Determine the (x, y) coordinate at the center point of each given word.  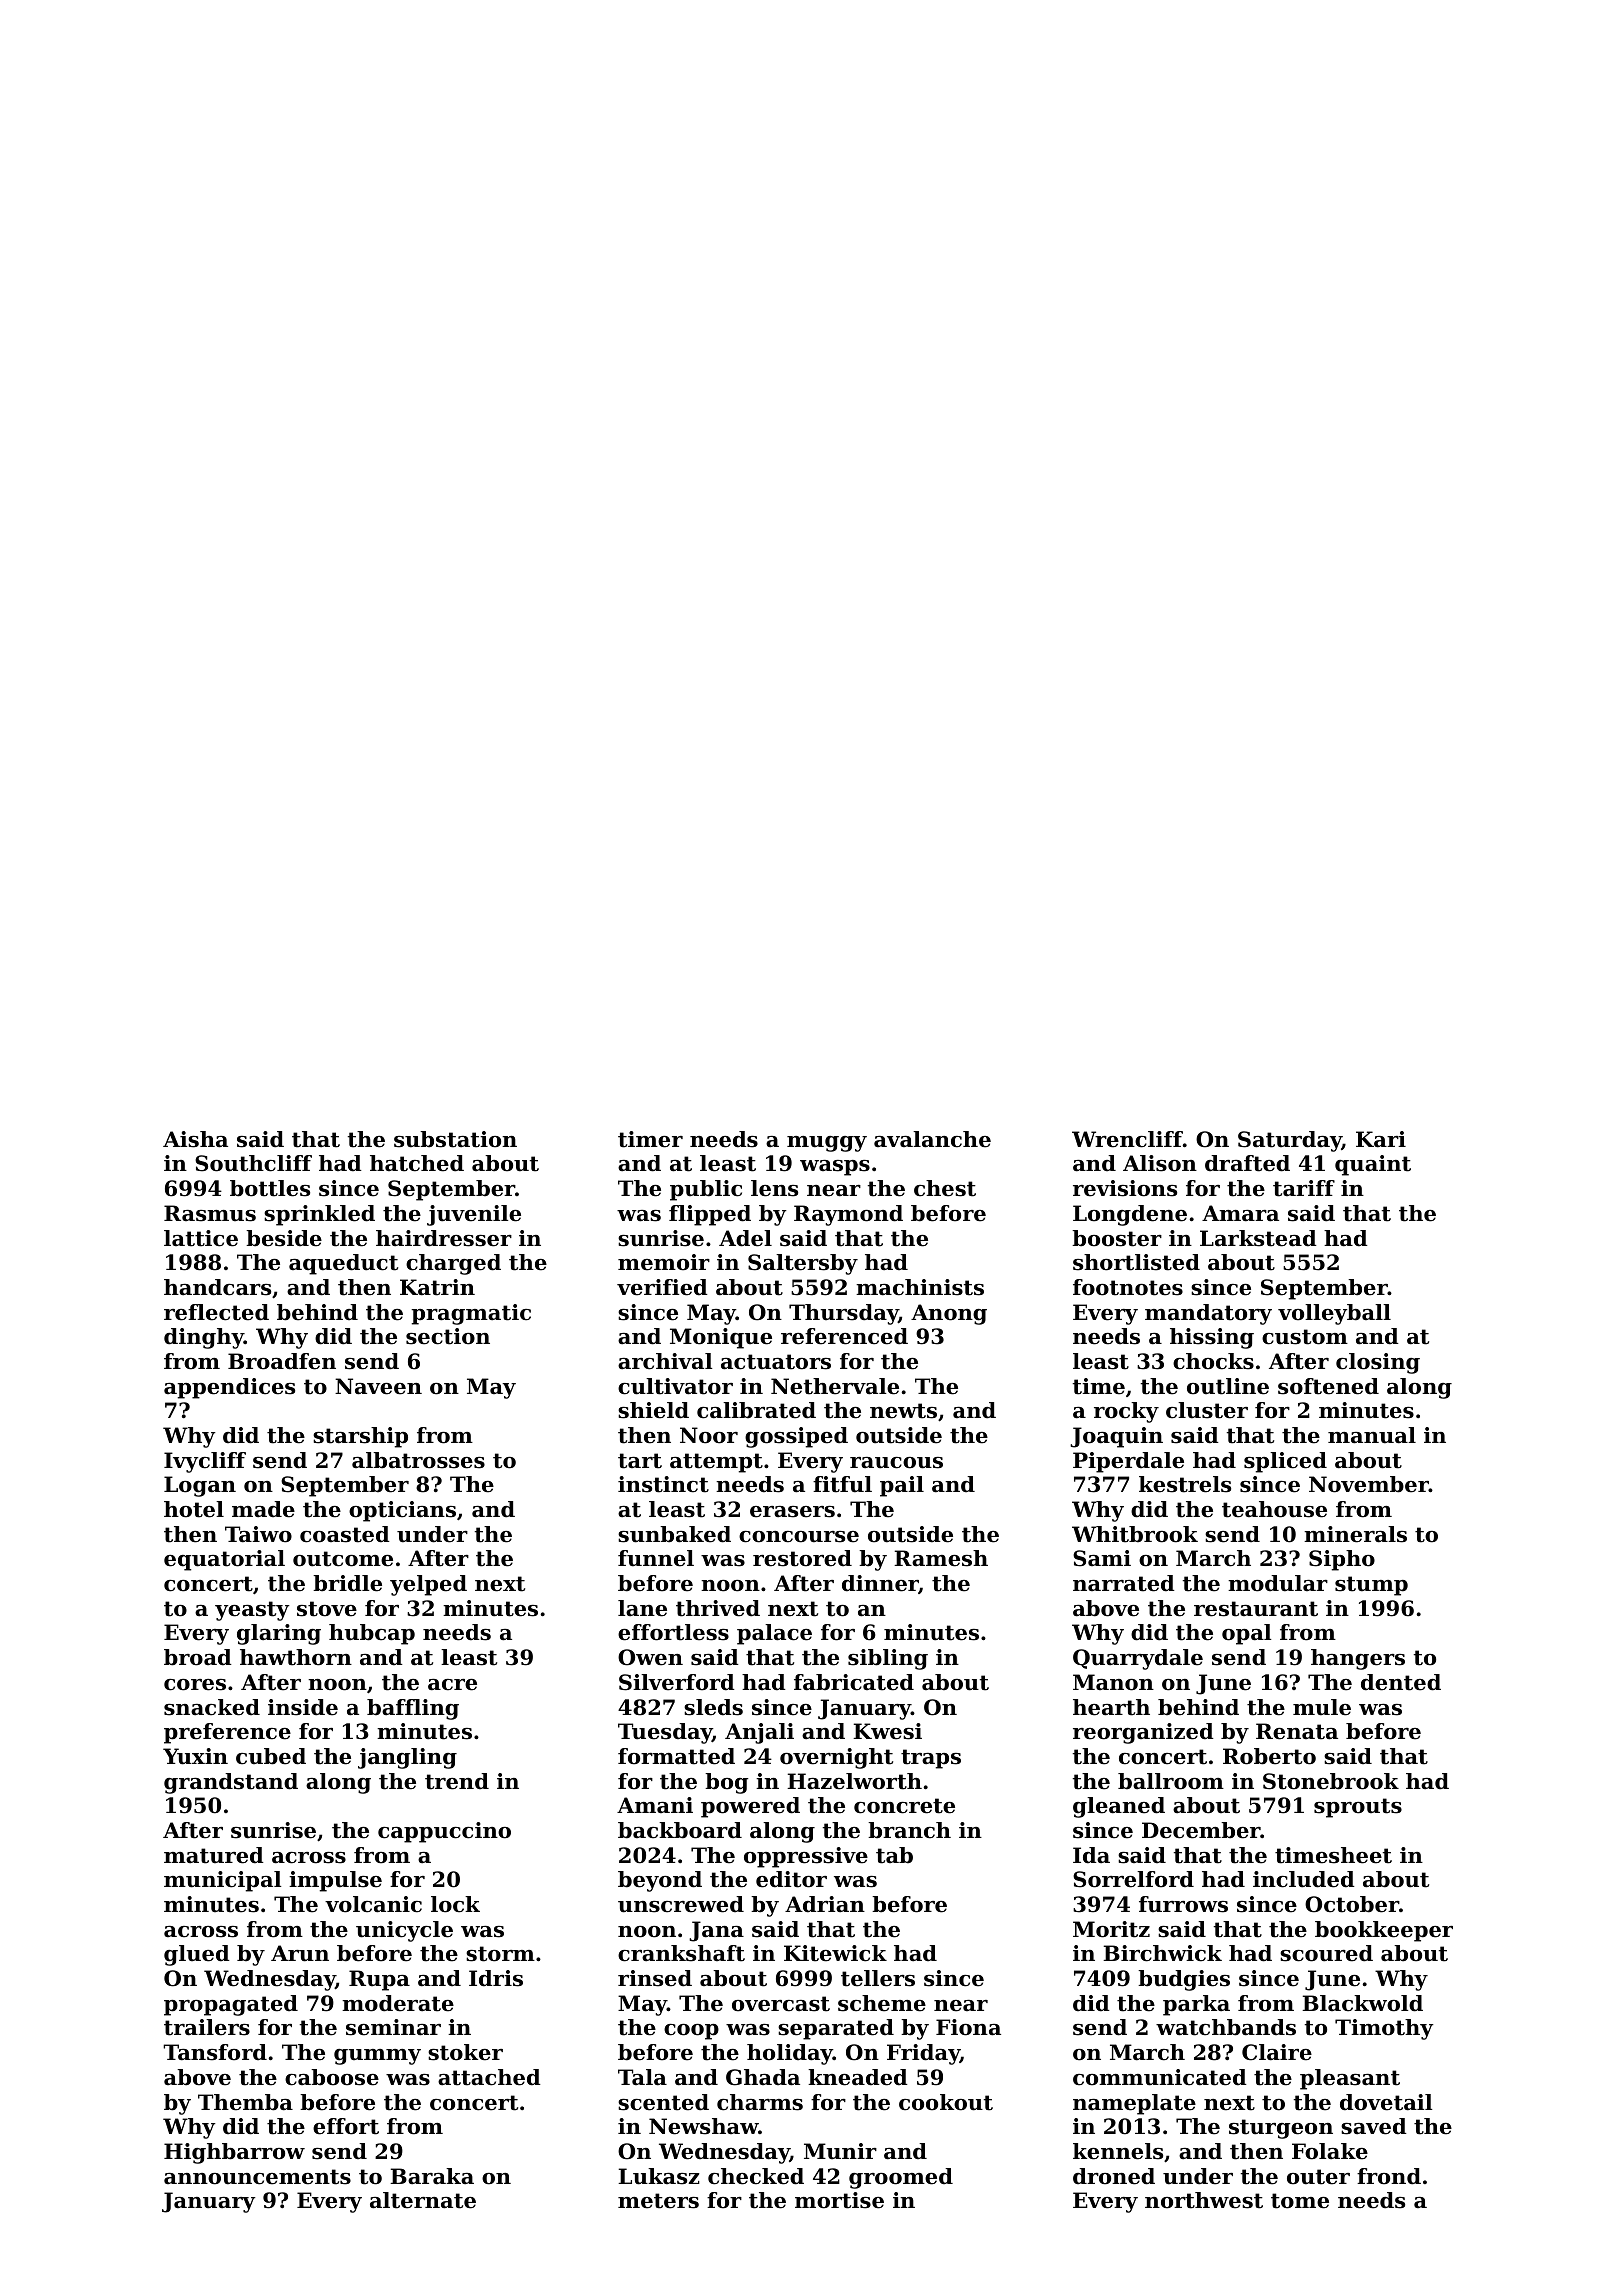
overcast (781, 2004)
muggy (827, 1144)
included (1304, 1879)
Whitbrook (1135, 1534)
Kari (1381, 1139)
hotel (194, 1509)
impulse (335, 1881)
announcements (257, 2177)
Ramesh (941, 1558)
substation (455, 1139)
